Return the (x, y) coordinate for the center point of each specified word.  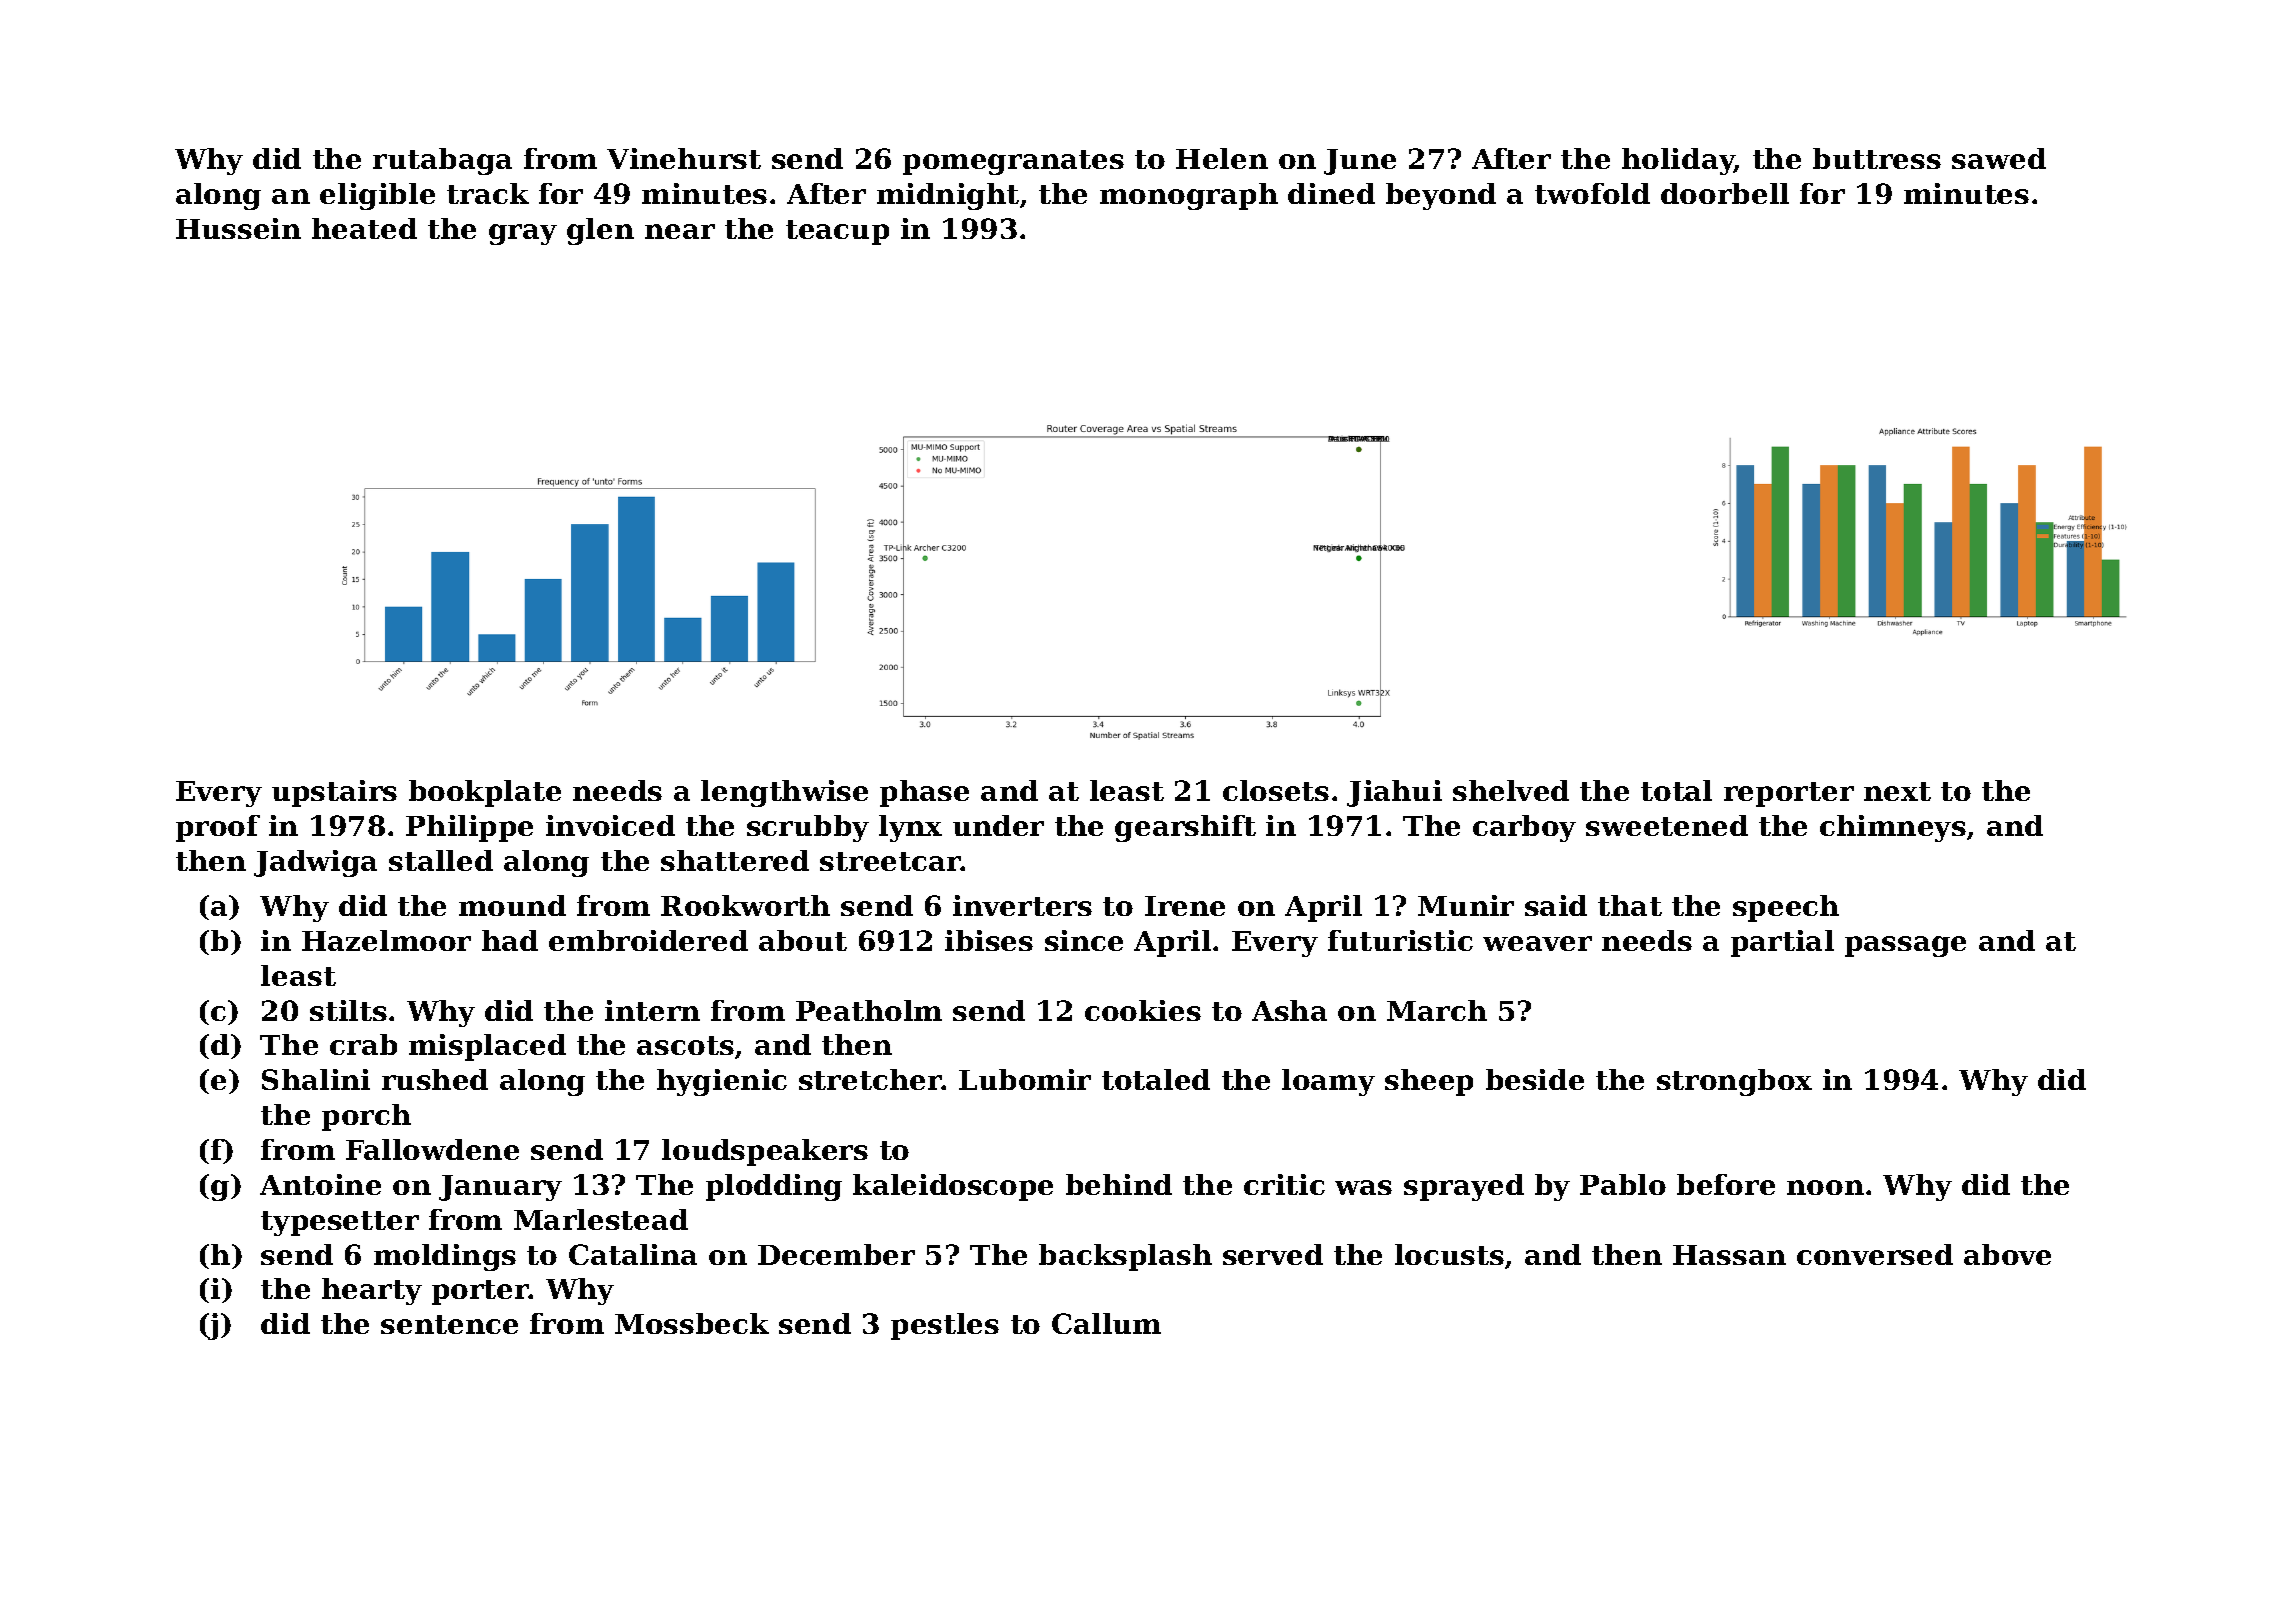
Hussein (238, 228)
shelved (1511, 790)
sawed (1999, 158)
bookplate (485, 793)
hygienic (722, 1082)
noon (1825, 1187)
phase (924, 793)
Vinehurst (684, 158)
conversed (1875, 1254)
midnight (948, 196)
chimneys (1893, 828)
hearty (372, 1291)
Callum (1106, 1323)
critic (1284, 1184)
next (1897, 791)
